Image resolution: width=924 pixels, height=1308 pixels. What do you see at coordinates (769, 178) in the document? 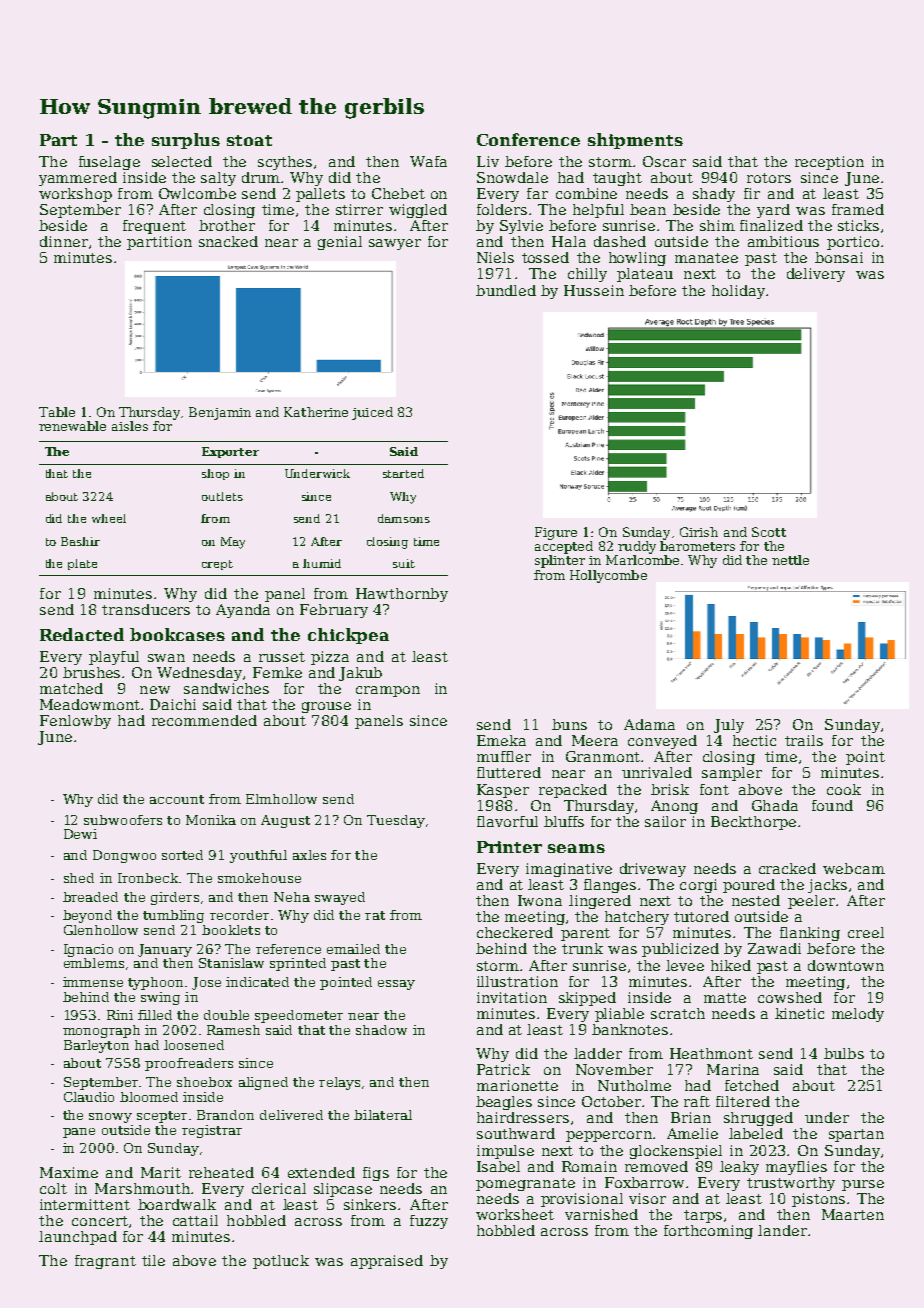
I see `rotors` at bounding box center [769, 178].
